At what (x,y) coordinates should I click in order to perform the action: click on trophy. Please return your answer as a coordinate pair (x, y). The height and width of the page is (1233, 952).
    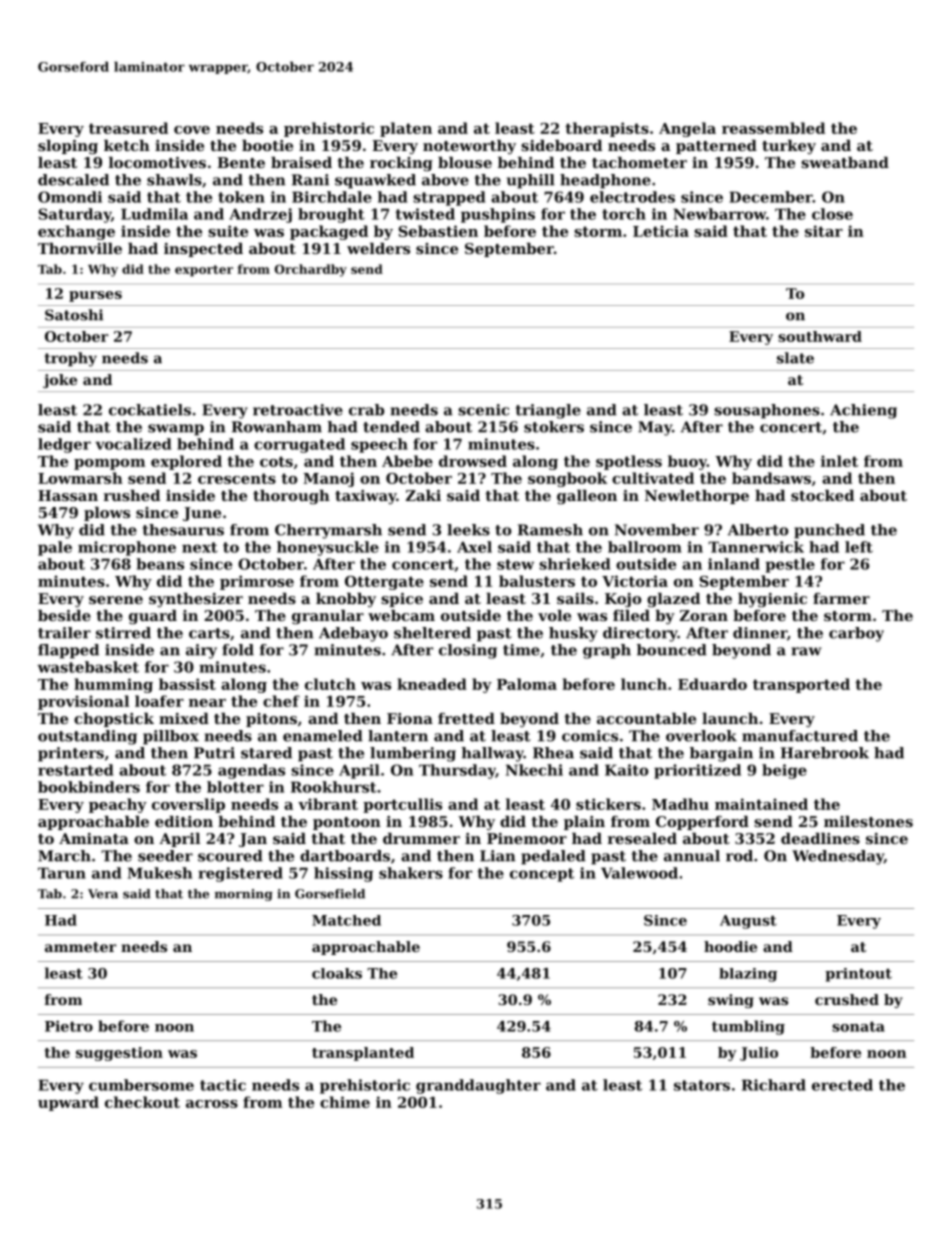
    Looking at the image, I should click on (70, 359).
